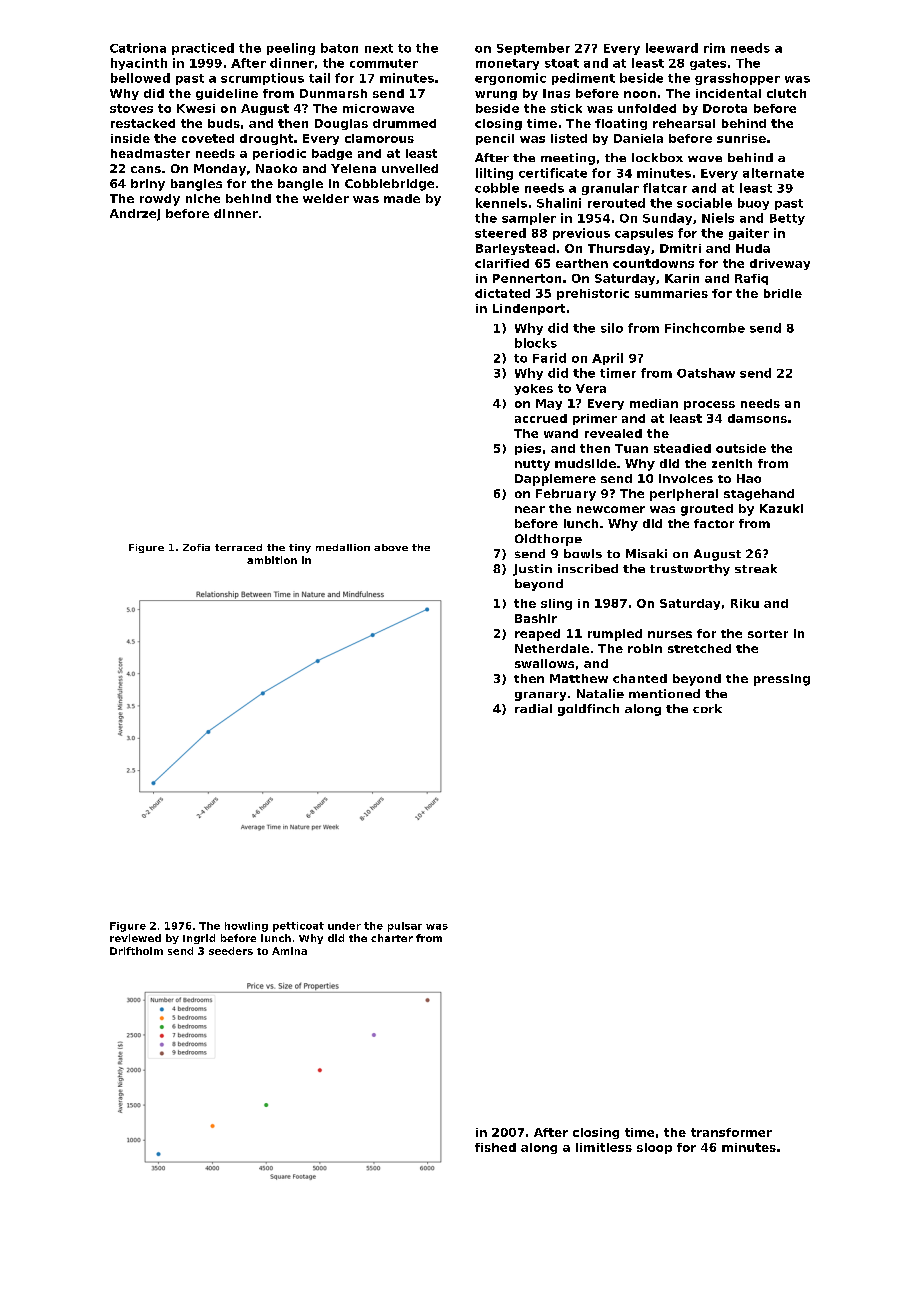 This page has height=1308, width=924. What do you see at coordinates (196, 547) in the page?
I see `Zofia` at bounding box center [196, 547].
